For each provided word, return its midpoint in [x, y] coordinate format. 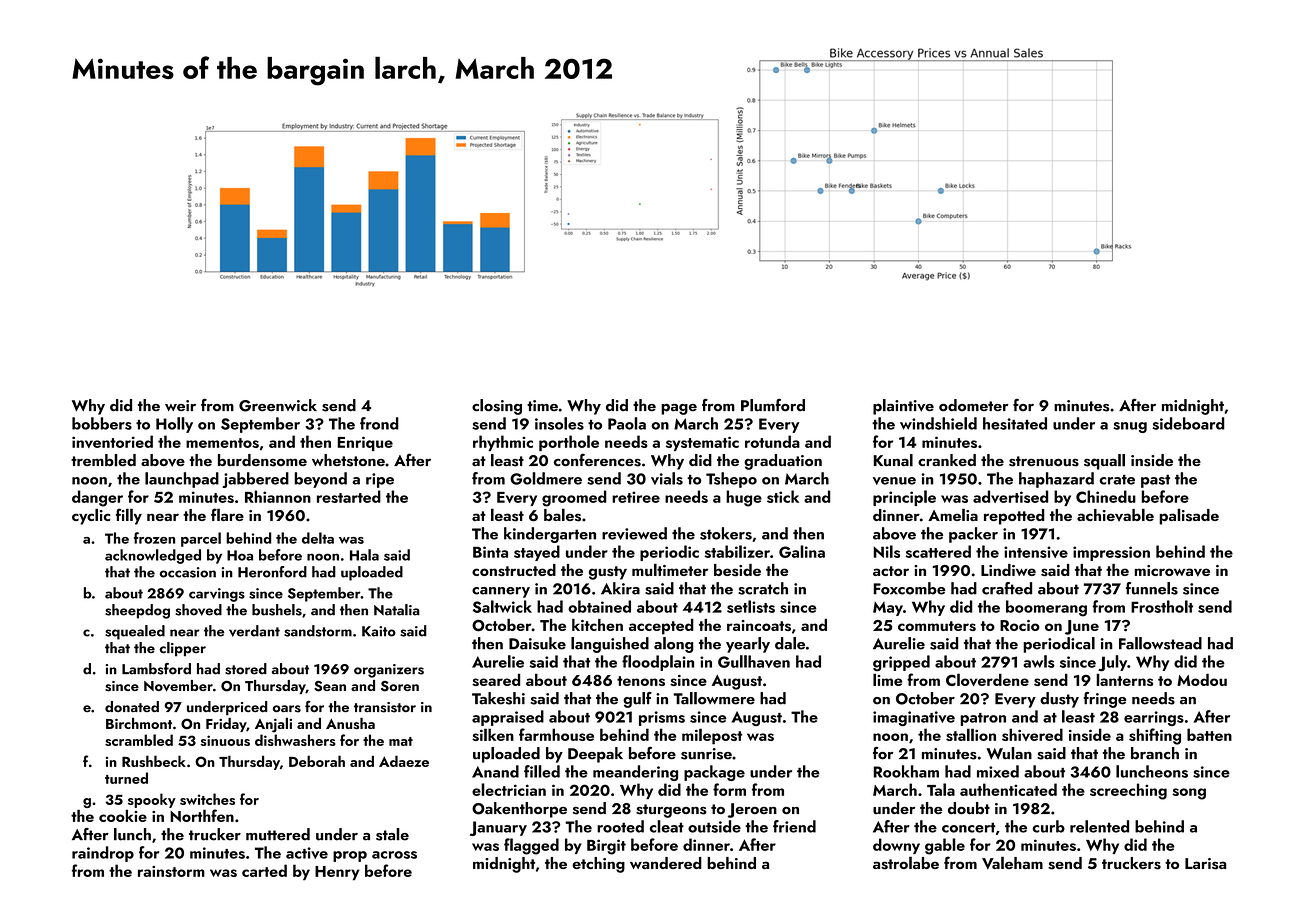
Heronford [272, 572]
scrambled [139, 740]
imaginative [914, 718]
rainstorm [171, 871]
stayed [537, 553]
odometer [974, 405]
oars [287, 709]
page [679, 409]
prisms [662, 718]
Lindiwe [1008, 570]
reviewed [634, 533]
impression [1111, 553]
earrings [1154, 718]
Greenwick [278, 405]
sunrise [706, 754]
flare [227, 514]
